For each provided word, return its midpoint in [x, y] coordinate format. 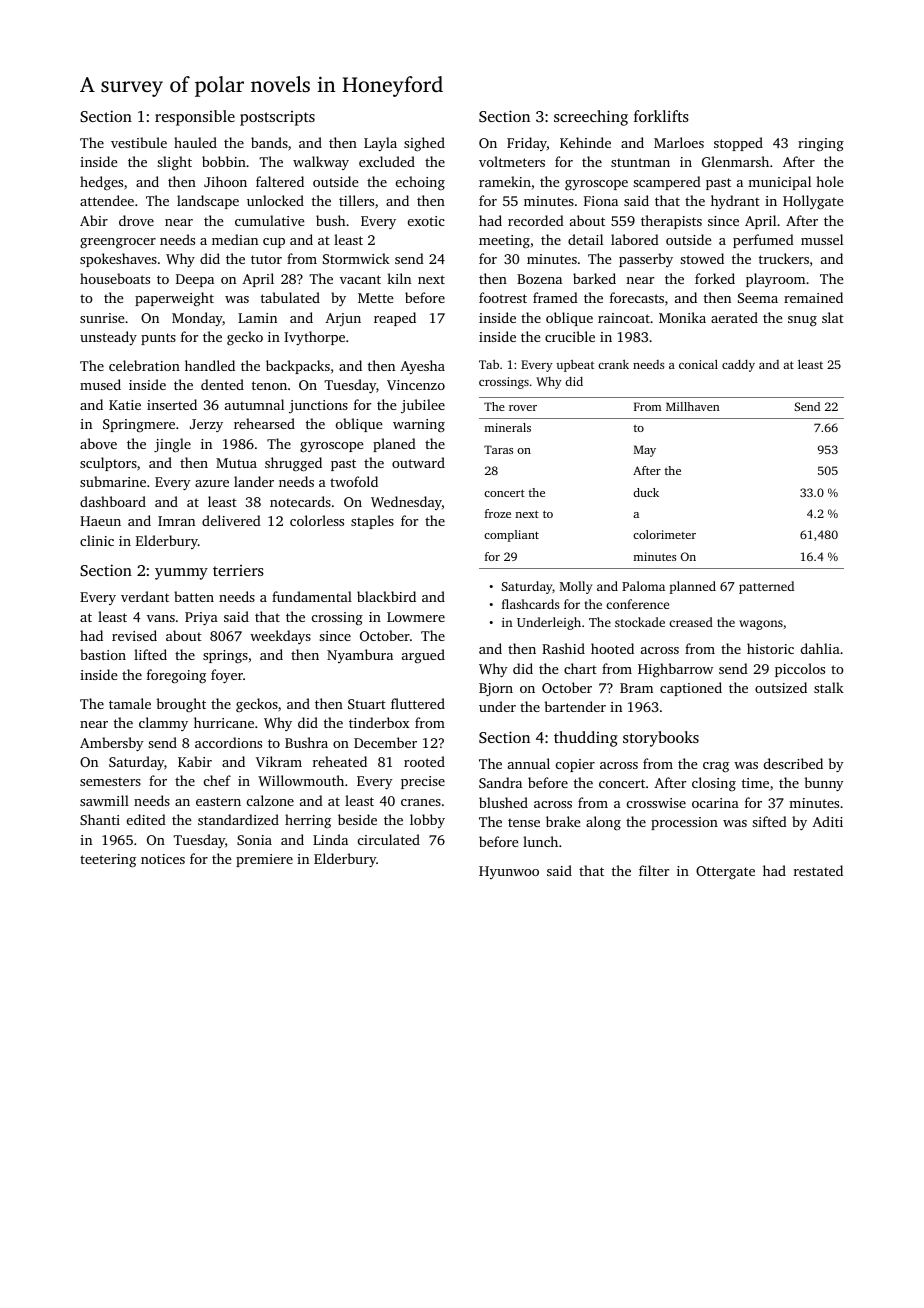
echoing [420, 183]
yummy [181, 574]
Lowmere [416, 617]
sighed [424, 144]
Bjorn [496, 689]
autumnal [254, 404]
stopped [738, 144]
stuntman [640, 162]
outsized [781, 687]
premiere [264, 860]
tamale [130, 703]
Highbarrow [675, 670]
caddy [738, 366]
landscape [208, 202]
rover [523, 408]
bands [269, 142]
